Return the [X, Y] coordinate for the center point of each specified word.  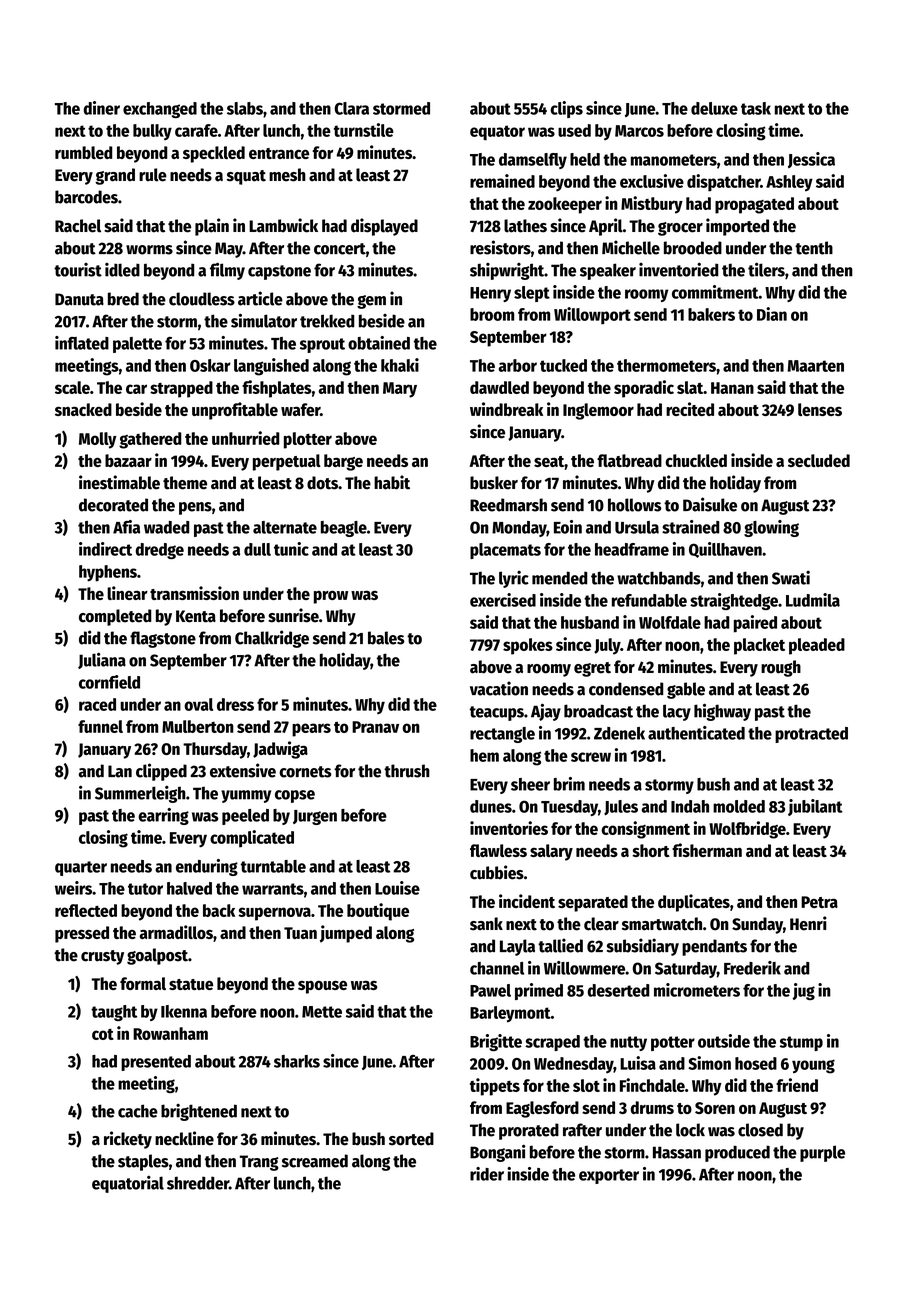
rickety [128, 1140]
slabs [245, 108]
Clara [352, 108]
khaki [400, 365]
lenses [820, 409]
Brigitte [496, 1042]
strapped [181, 389]
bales [386, 638]
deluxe [714, 108]
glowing [771, 528]
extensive [243, 770]
